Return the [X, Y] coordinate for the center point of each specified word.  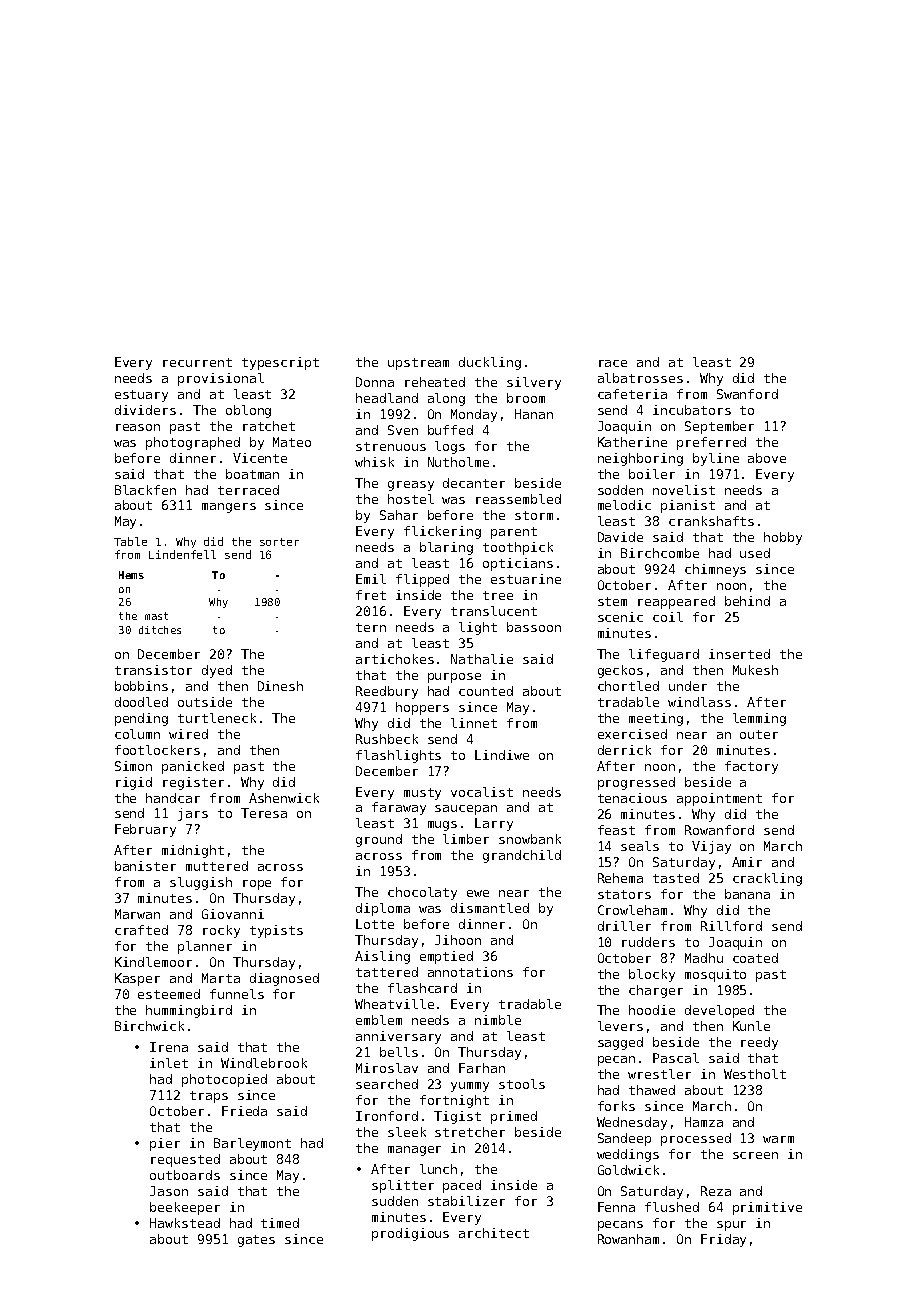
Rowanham [628, 1239]
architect [494, 1233]
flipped [422, 580]
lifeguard [664, 655]
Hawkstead [185, 1223]
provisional [221, 379]
